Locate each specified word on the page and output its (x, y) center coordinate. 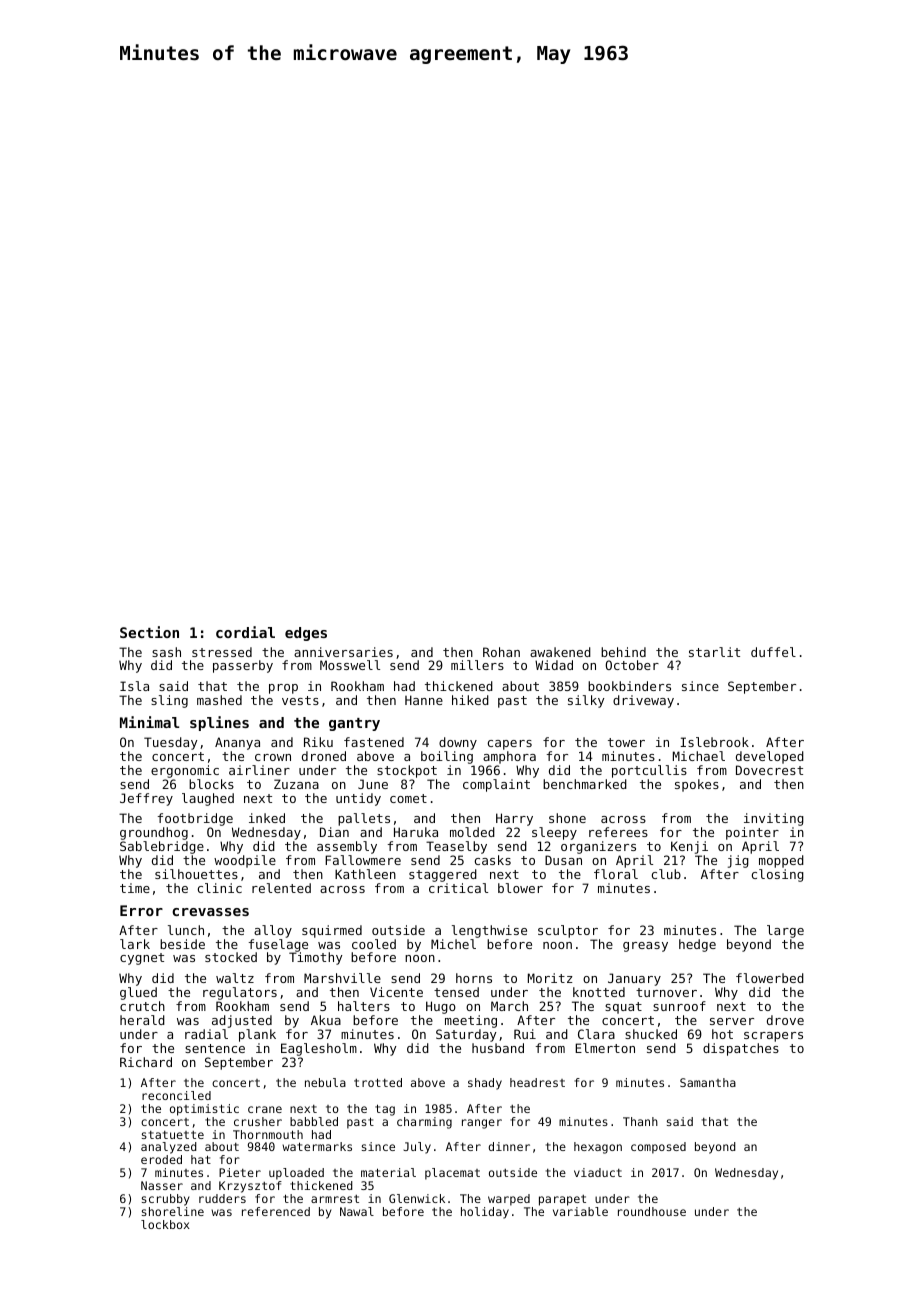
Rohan (501, 652)
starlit (714, 652)
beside (182, 944)
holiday (485, 1213)
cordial (245, 632)
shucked (651, 1034)
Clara (596, 1034)
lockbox (165, 1224)
